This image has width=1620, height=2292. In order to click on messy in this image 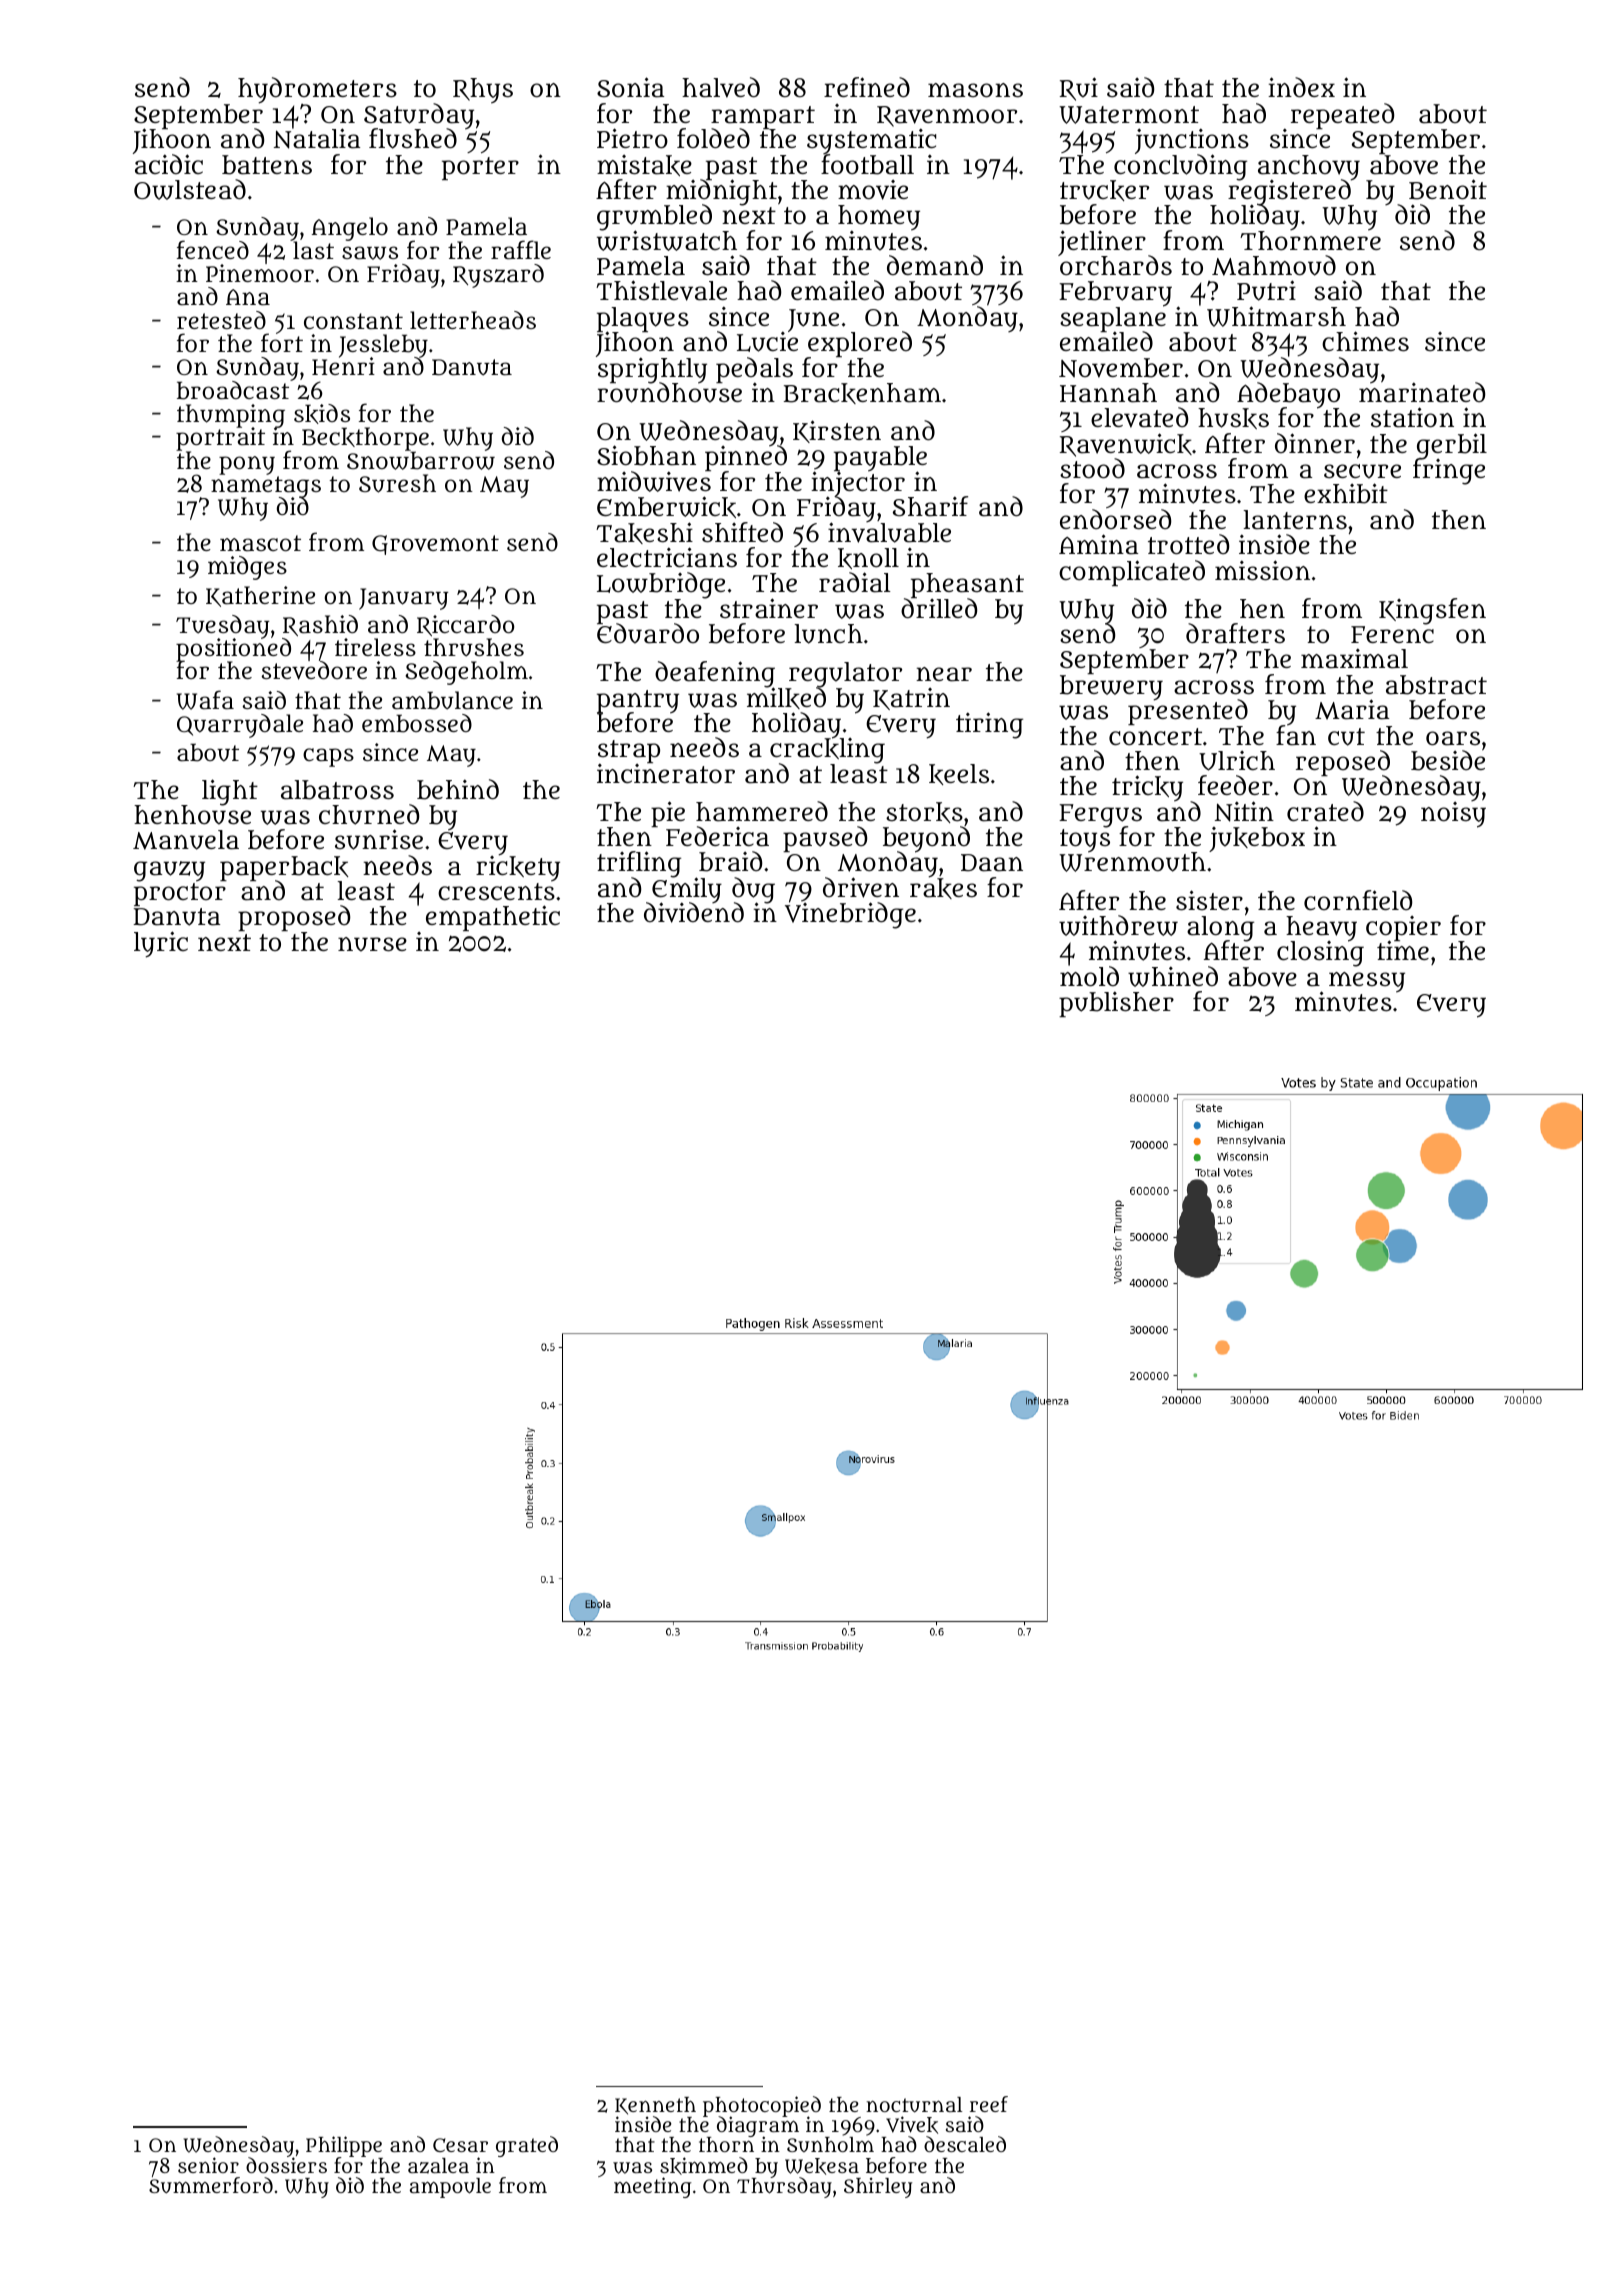, I will do `click(1367, 982)`.
